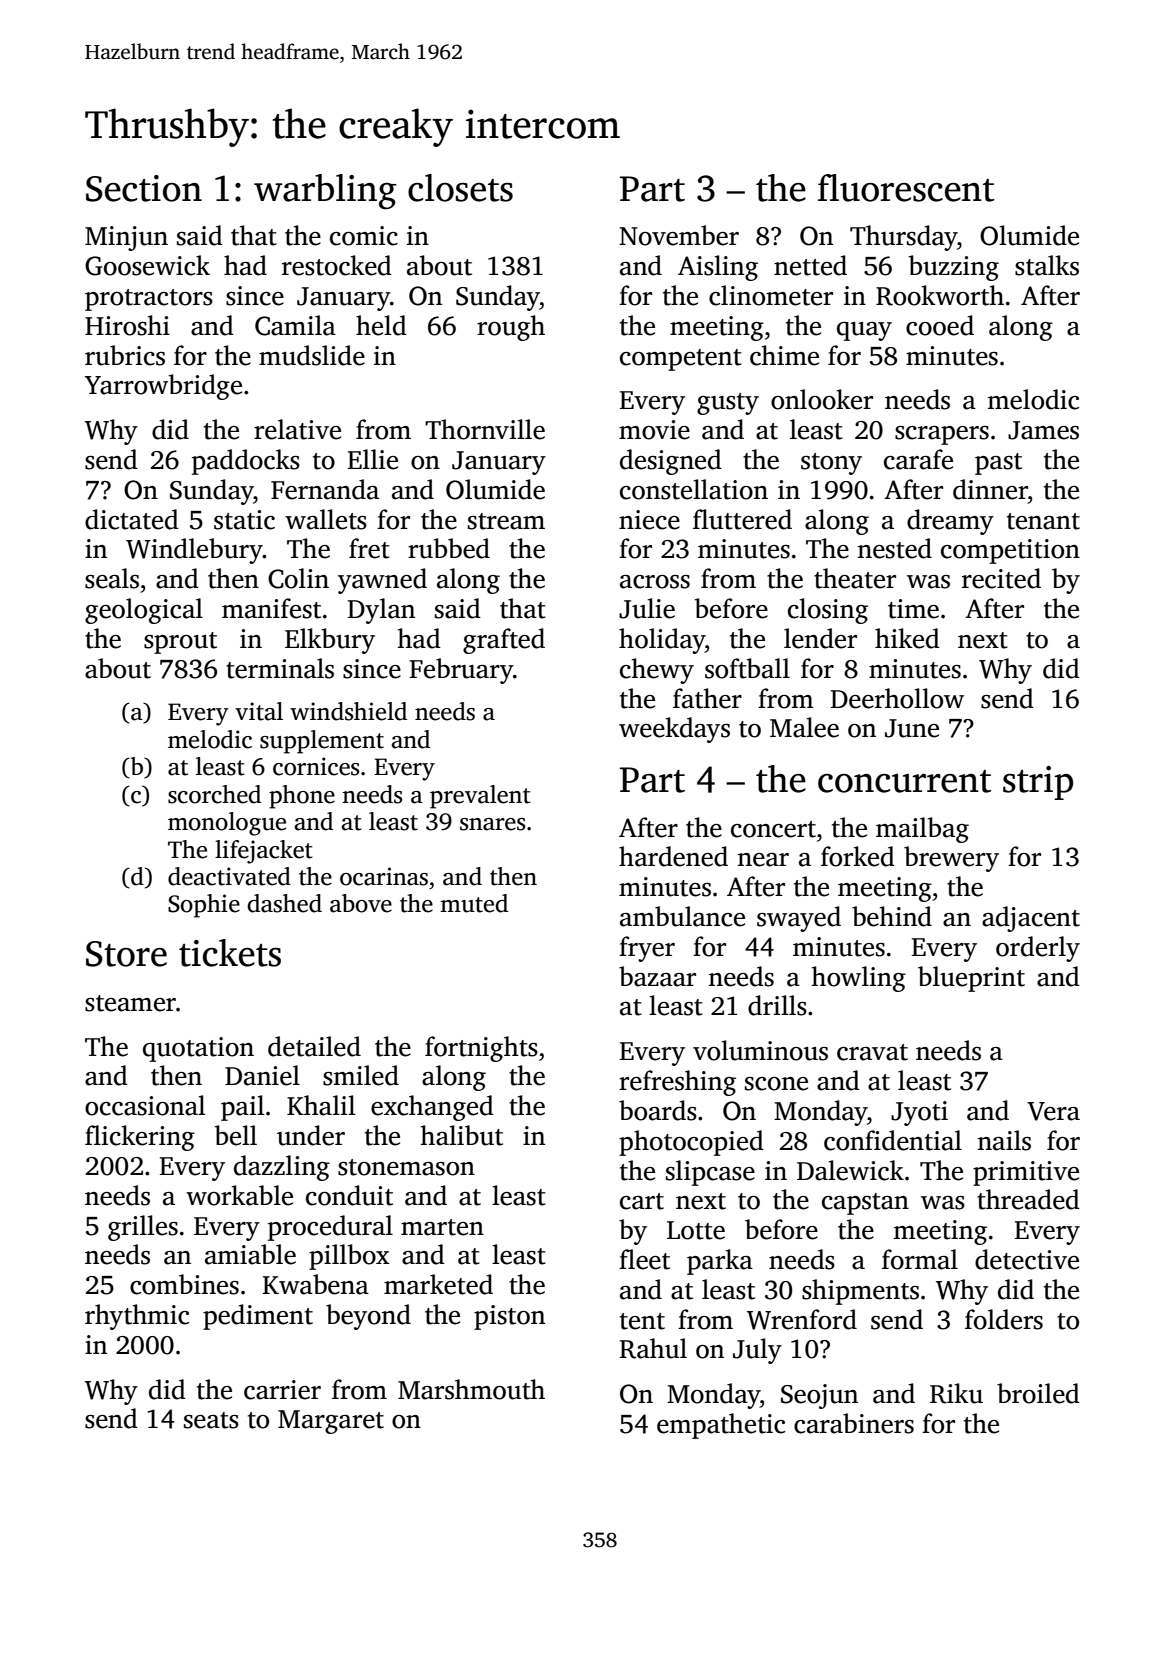  I want to click on Thursday, so click(903, 238).
